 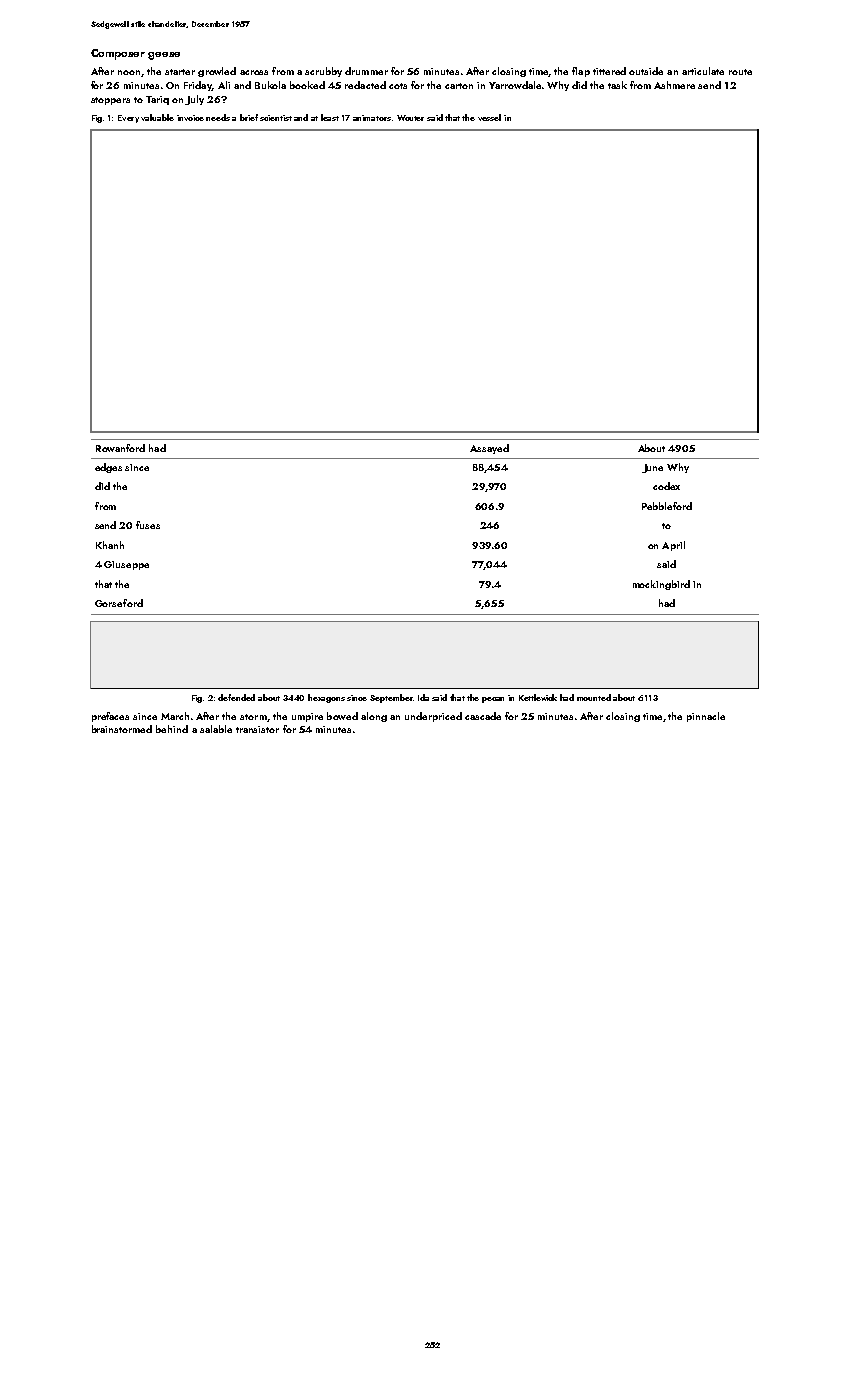 I want to click on valuable, so click(x=157, y=117).
